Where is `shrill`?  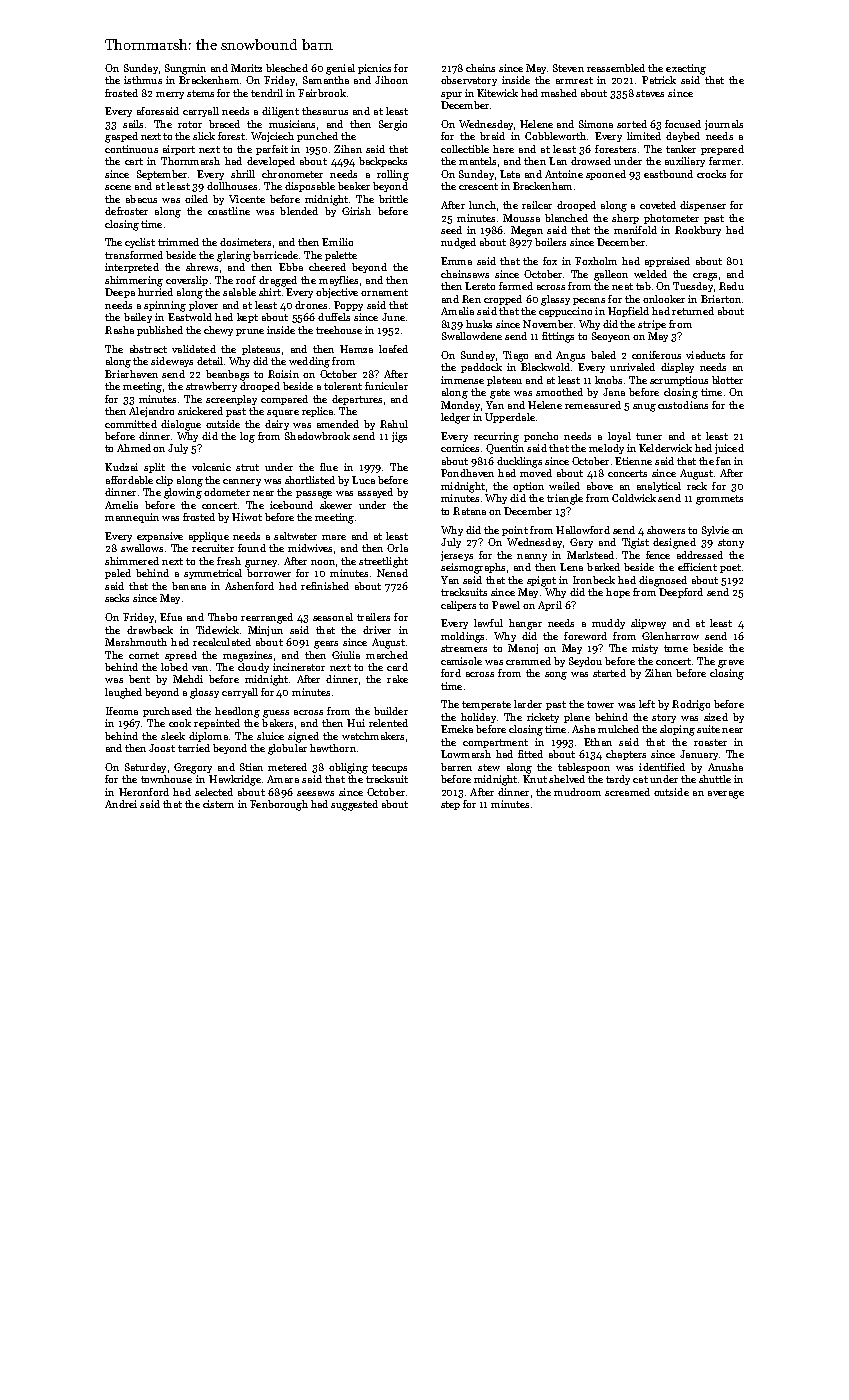
shrill is located at coordinates (243, 174).
